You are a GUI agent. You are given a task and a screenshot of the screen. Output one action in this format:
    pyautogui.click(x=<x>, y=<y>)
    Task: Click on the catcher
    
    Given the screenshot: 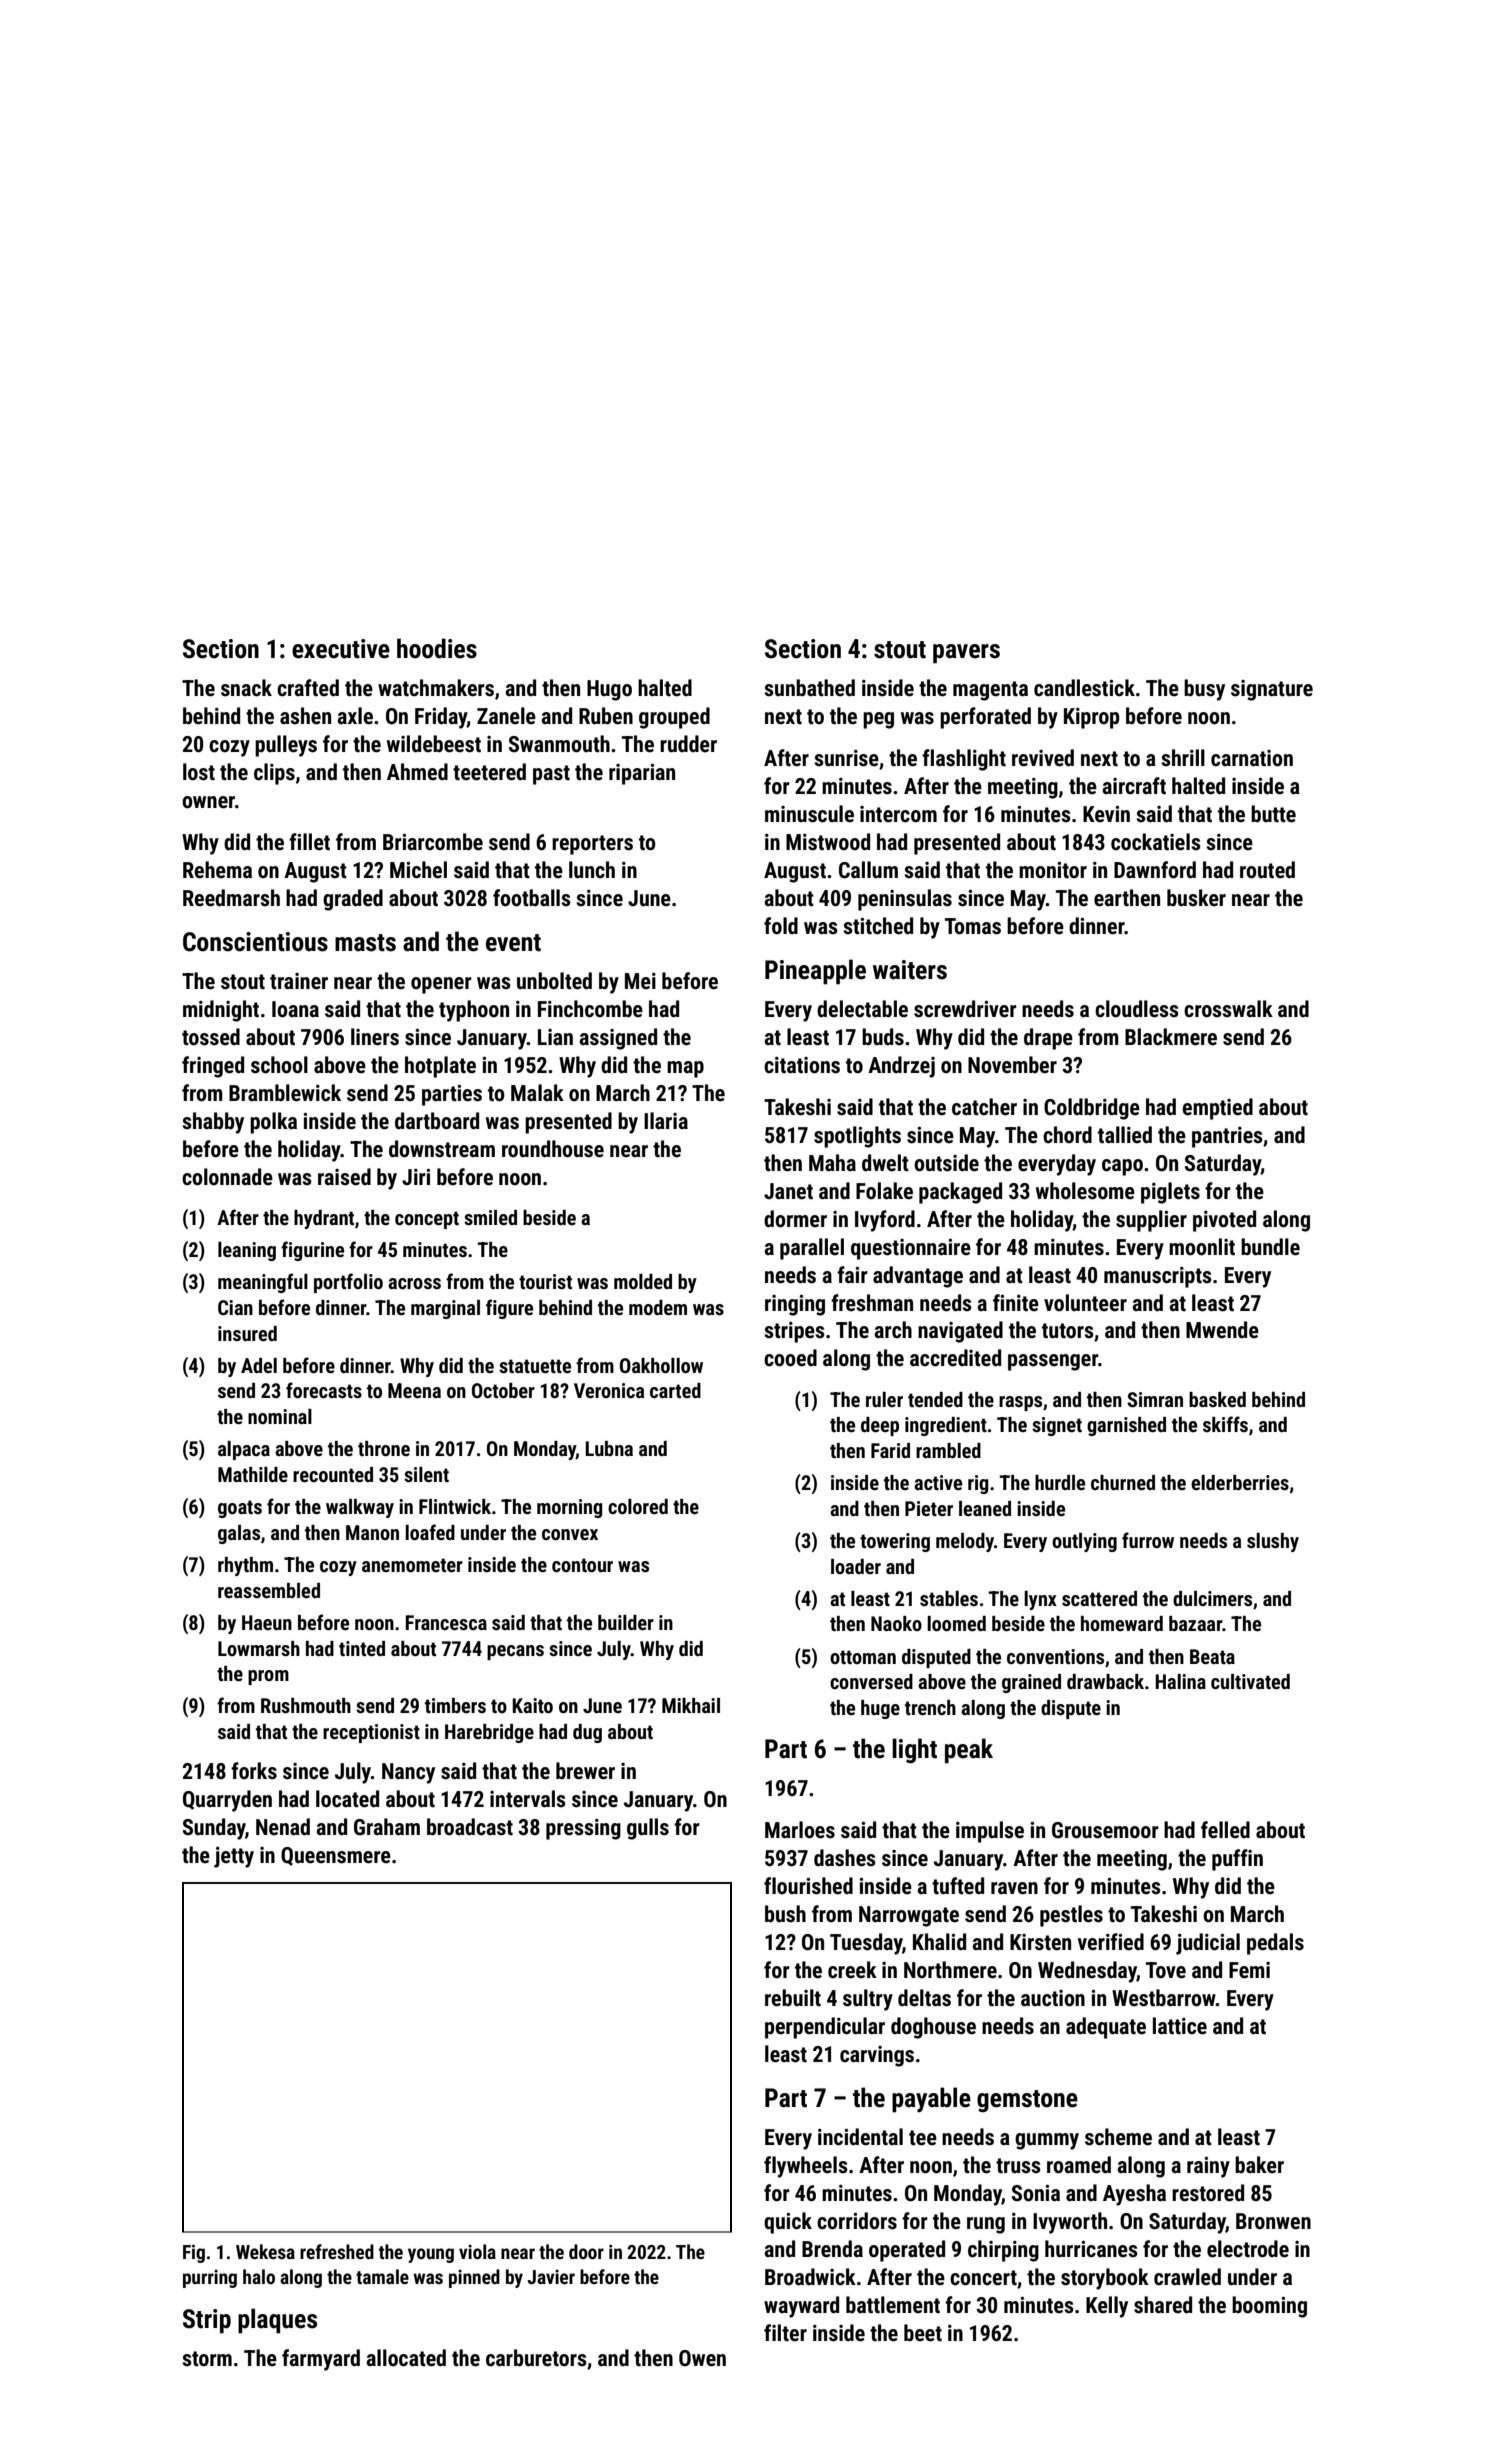 What is the action you would take?
    pyautogui.click(x=984, y=1107)
